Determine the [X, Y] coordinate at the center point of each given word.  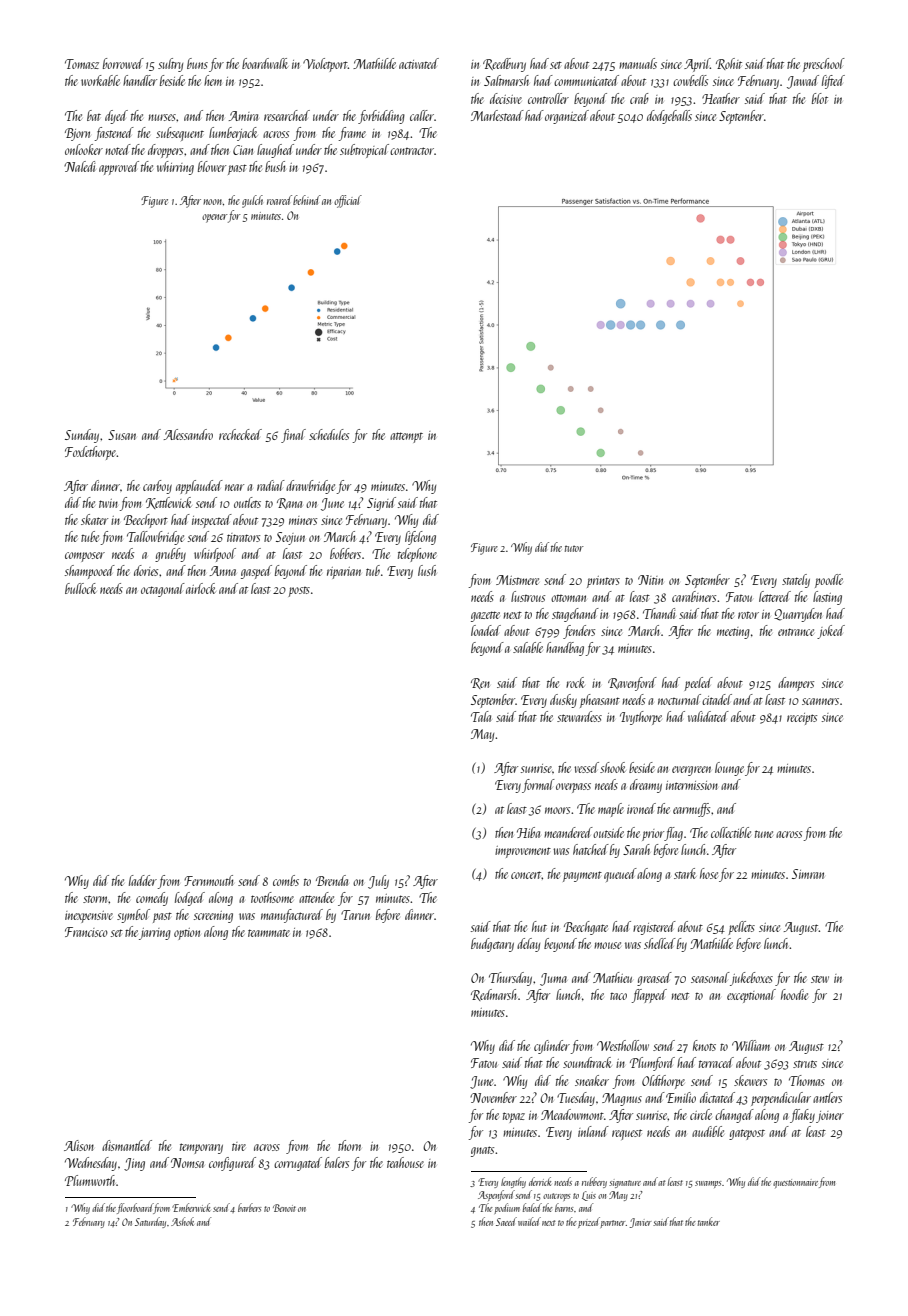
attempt [406, 437]
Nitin [650, 580]
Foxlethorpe [91, 453]
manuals [638, 63]
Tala [481, 716]
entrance [796, 632]
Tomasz [82, 64]
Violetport [325, 65]
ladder [143, 880]
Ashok [182, 1221]
